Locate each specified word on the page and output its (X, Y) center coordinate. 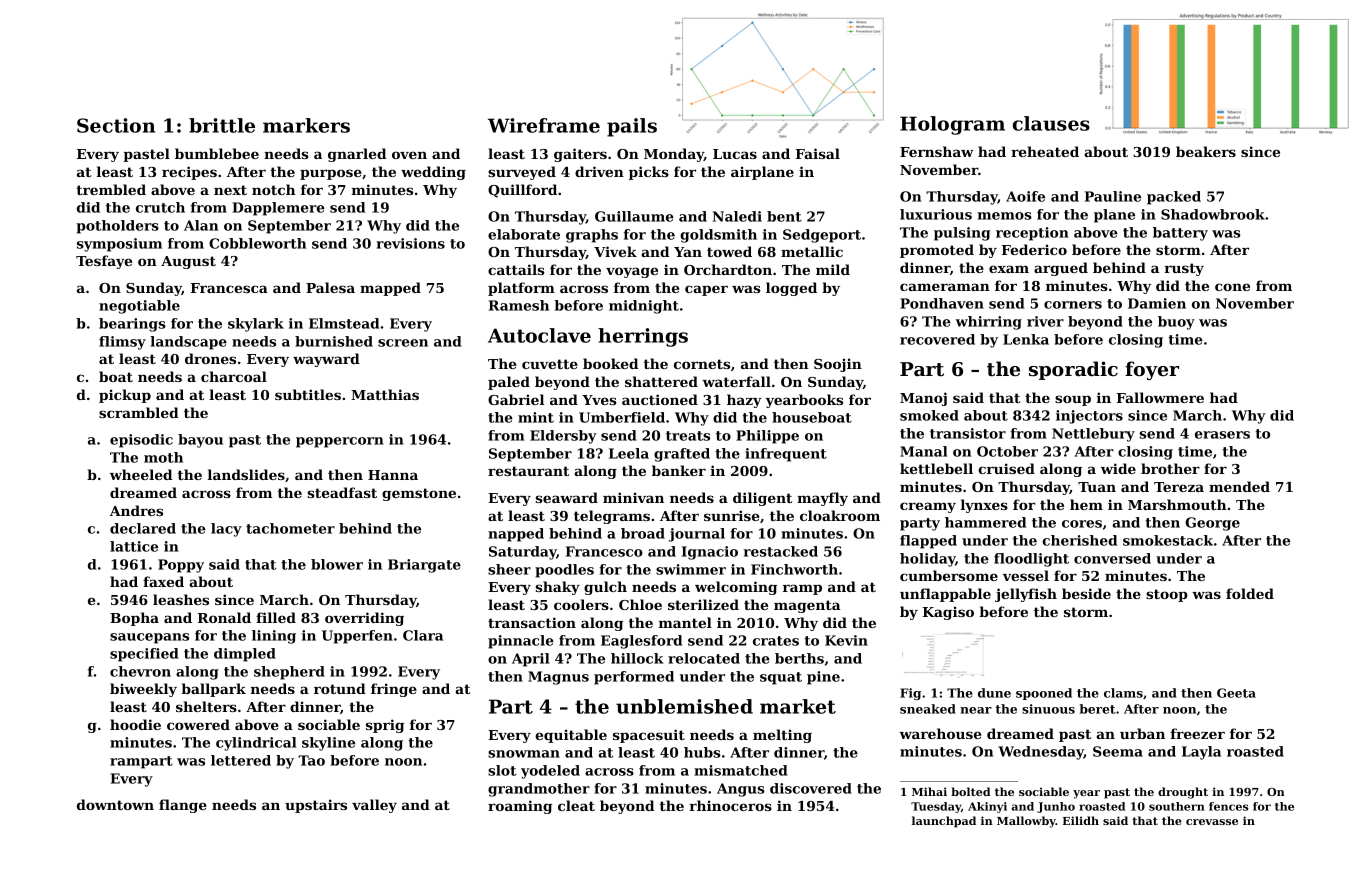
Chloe (640, 604)
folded (1250, 593)
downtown (115, 804)
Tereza (1179, 487)
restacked (781, 551)
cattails (516, 269)
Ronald (224, 617)
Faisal (818, 153)
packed (1174, 198)
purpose (331, 174)
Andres (136, 510)
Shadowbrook (1213, 214)
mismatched (741, 770)
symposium (119, 245)
